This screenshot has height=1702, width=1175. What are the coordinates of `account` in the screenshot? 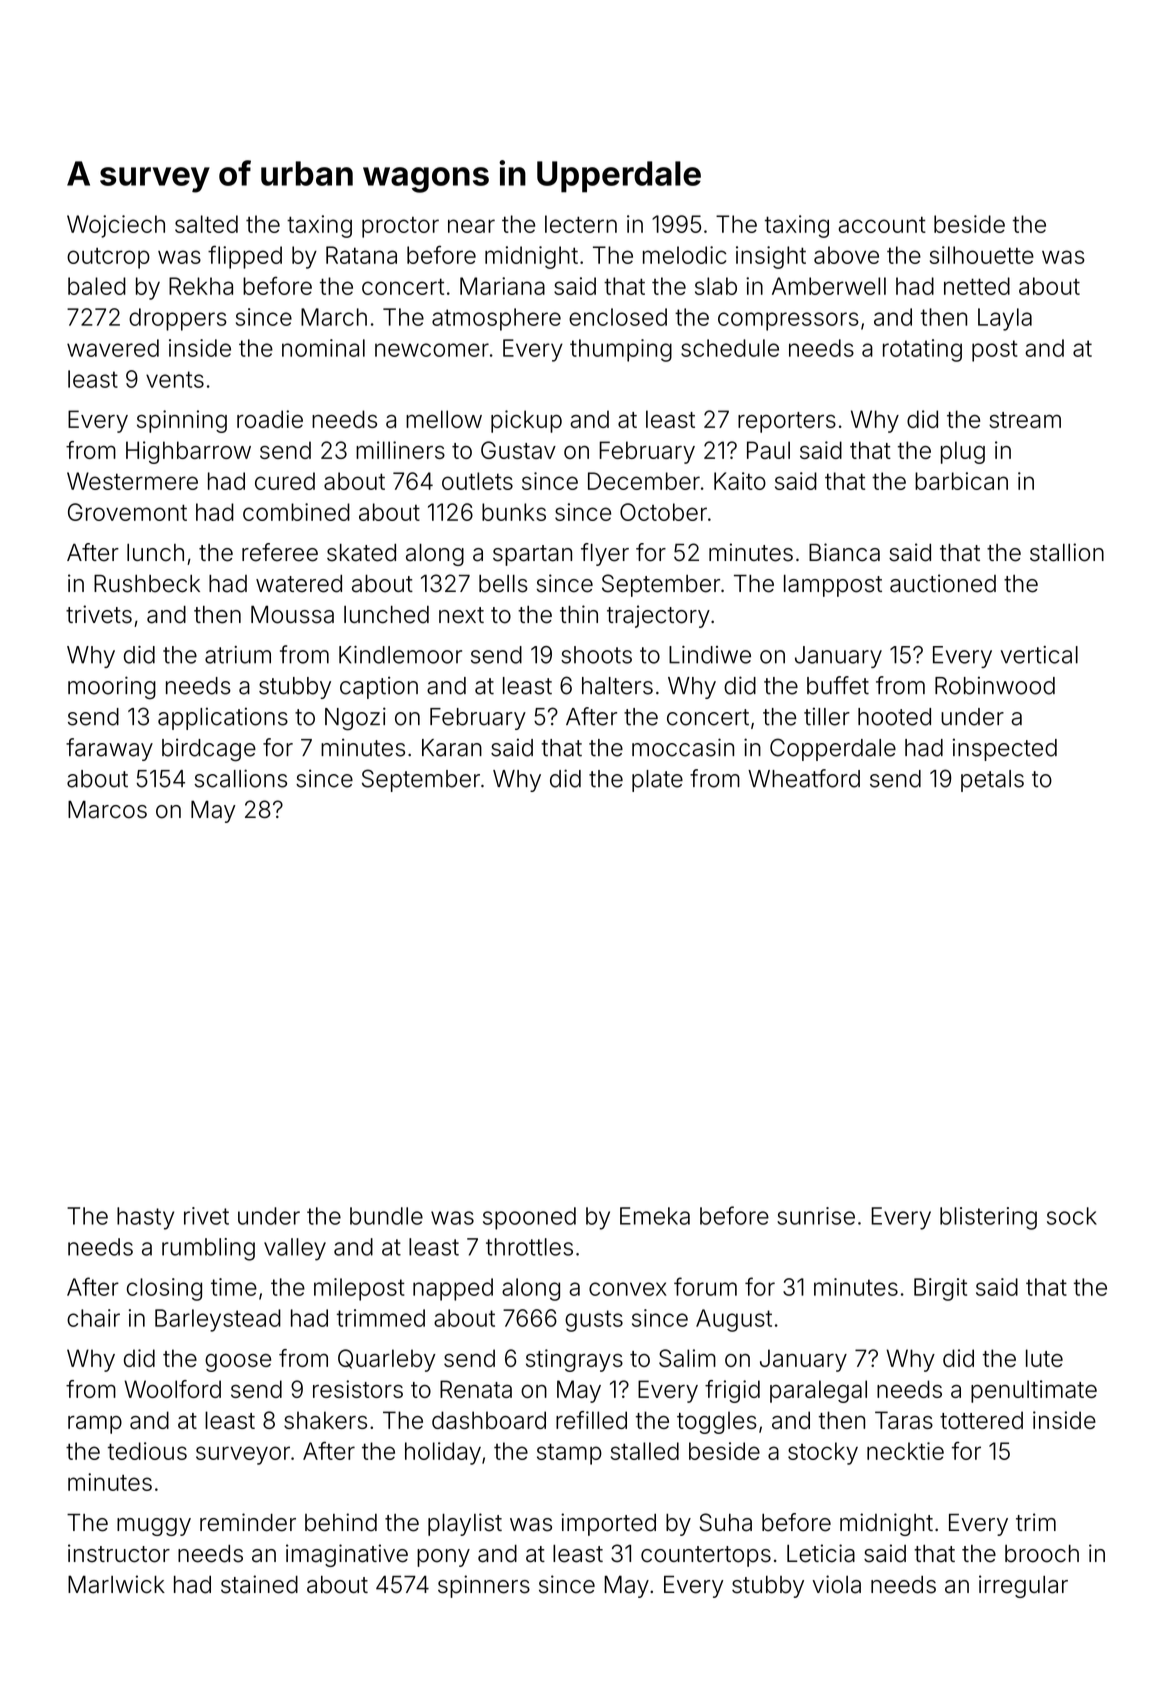 It's located at (882, 224).
